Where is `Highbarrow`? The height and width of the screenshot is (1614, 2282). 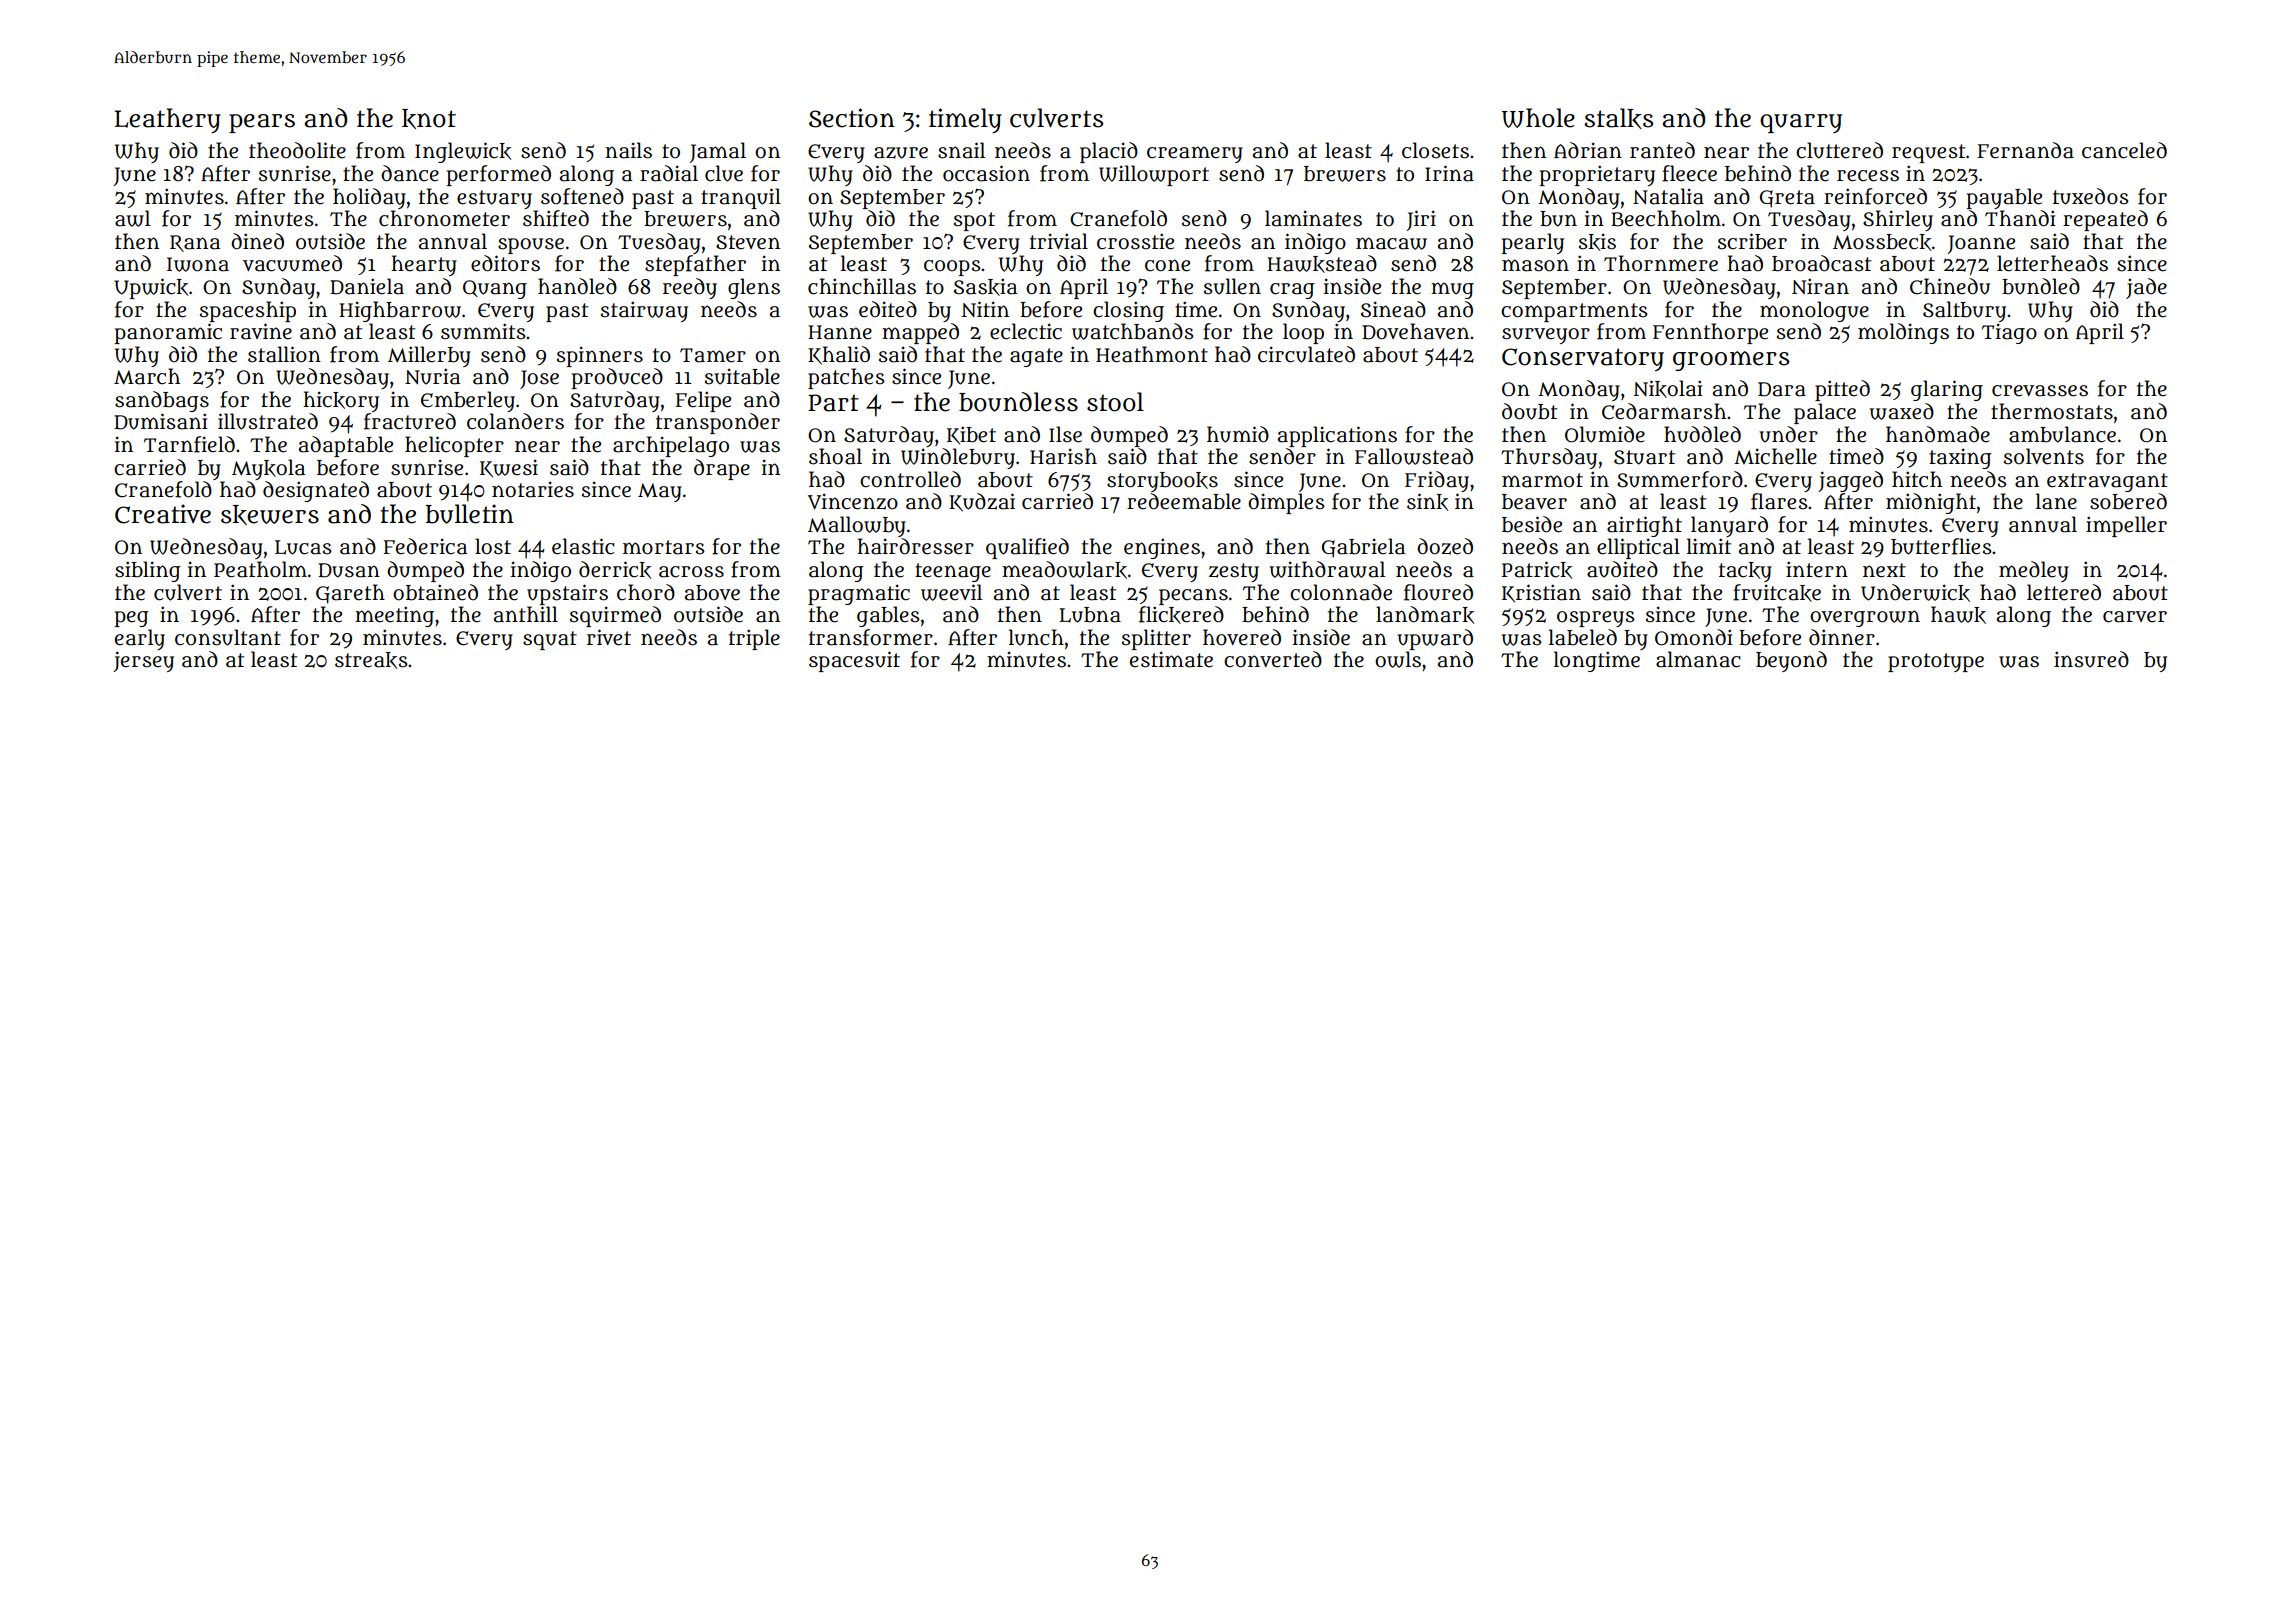
Highbarrow is located at coordinates (400, 311).
